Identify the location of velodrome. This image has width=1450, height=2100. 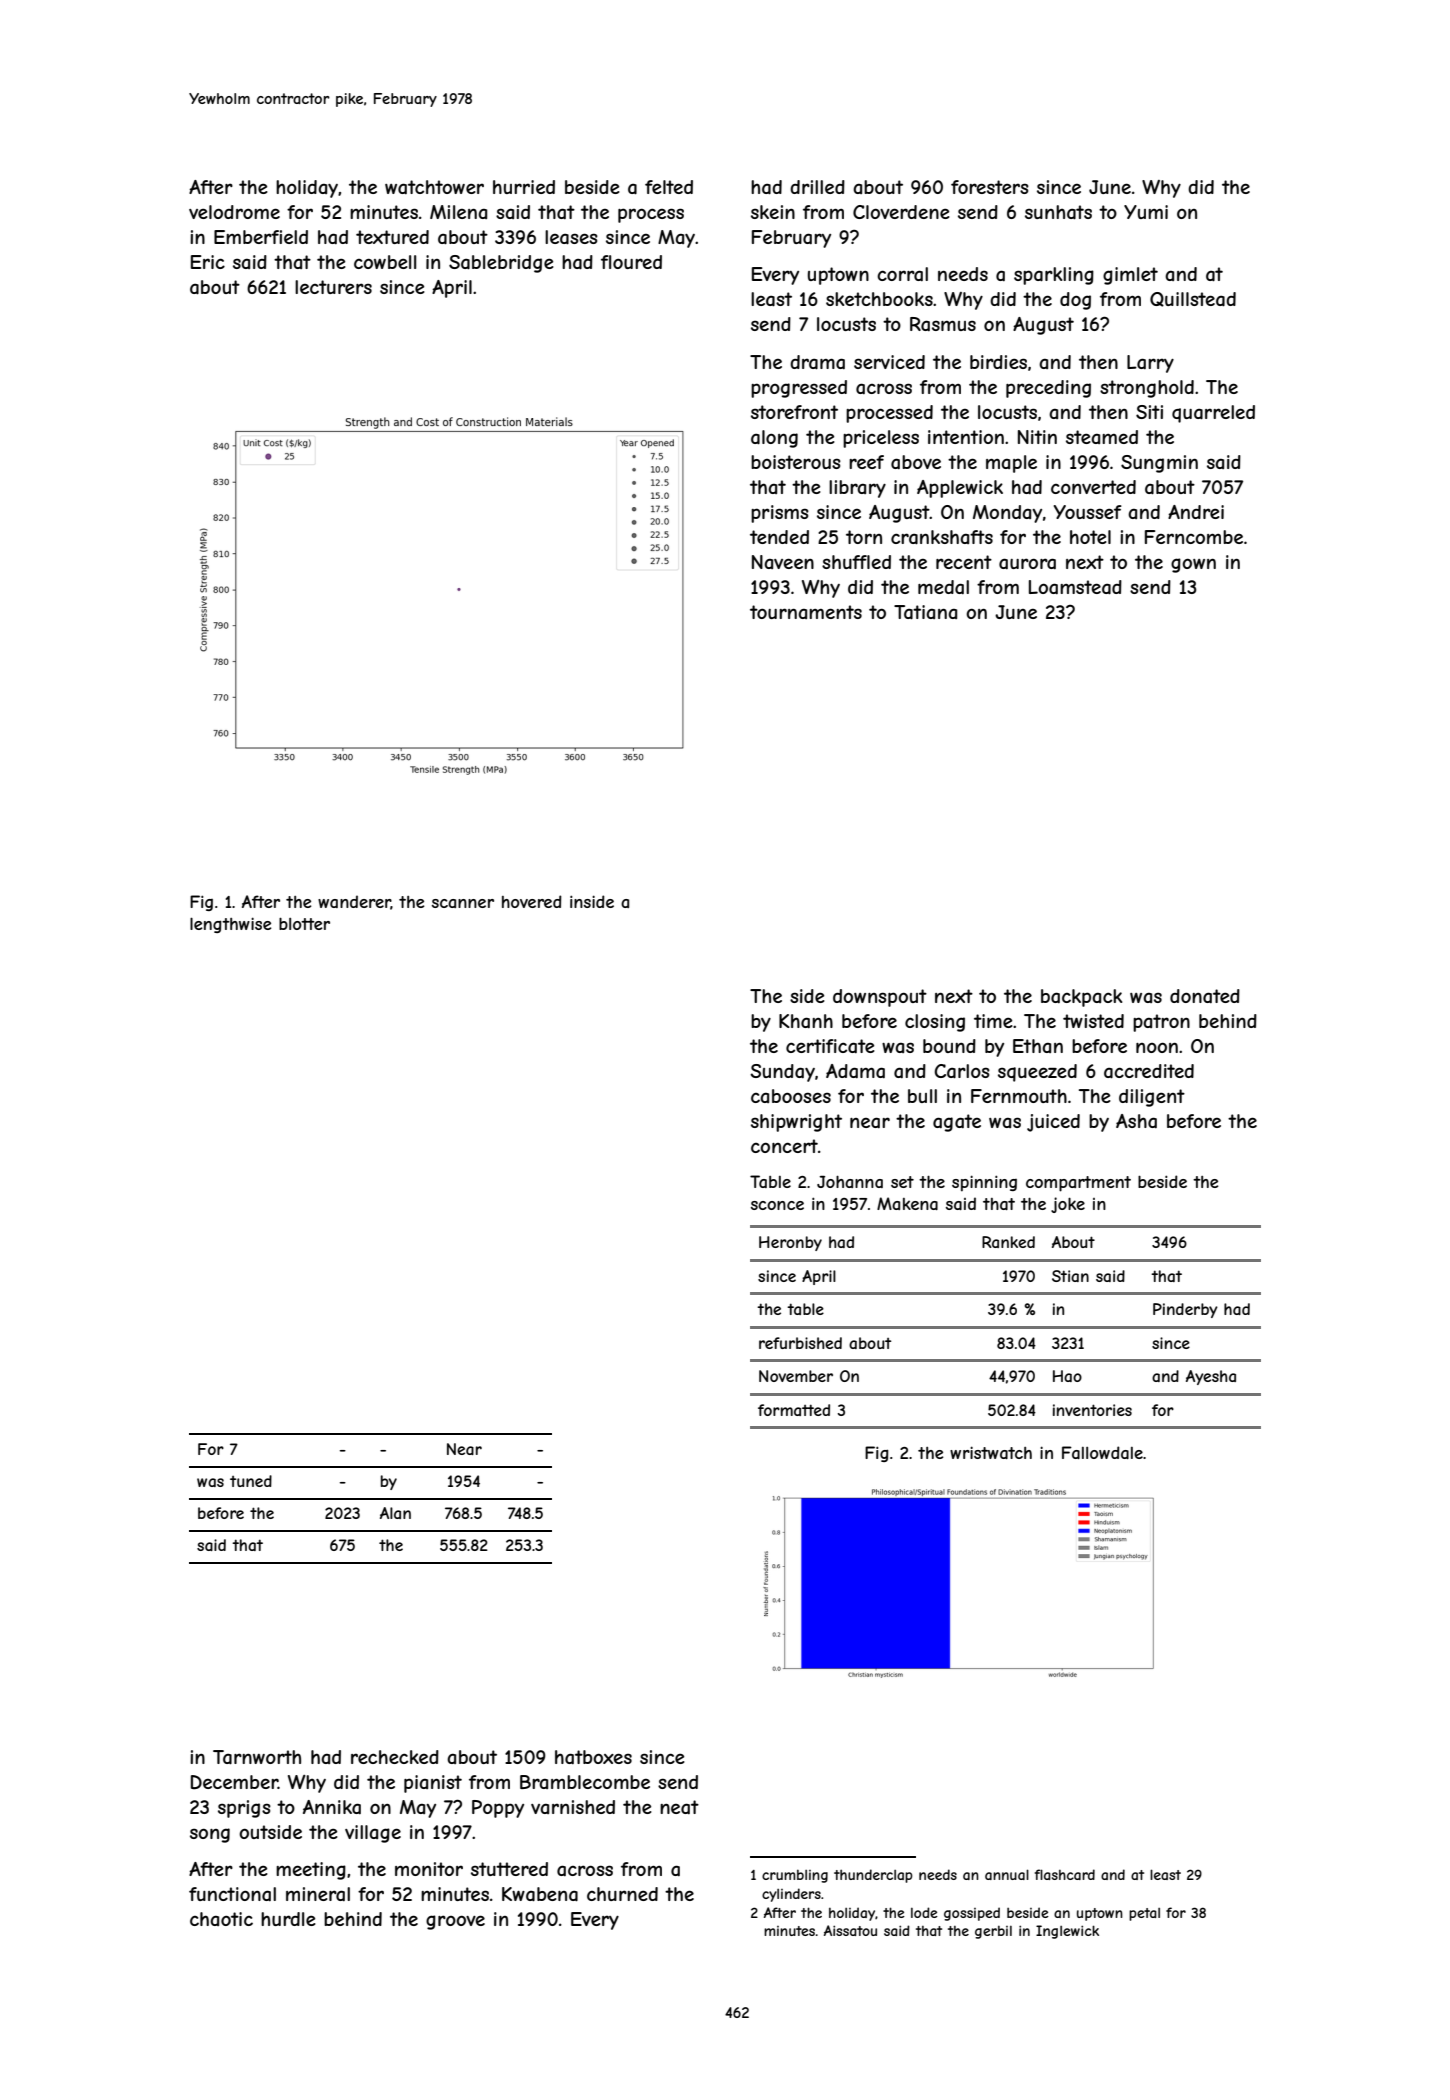
(234, 212).
